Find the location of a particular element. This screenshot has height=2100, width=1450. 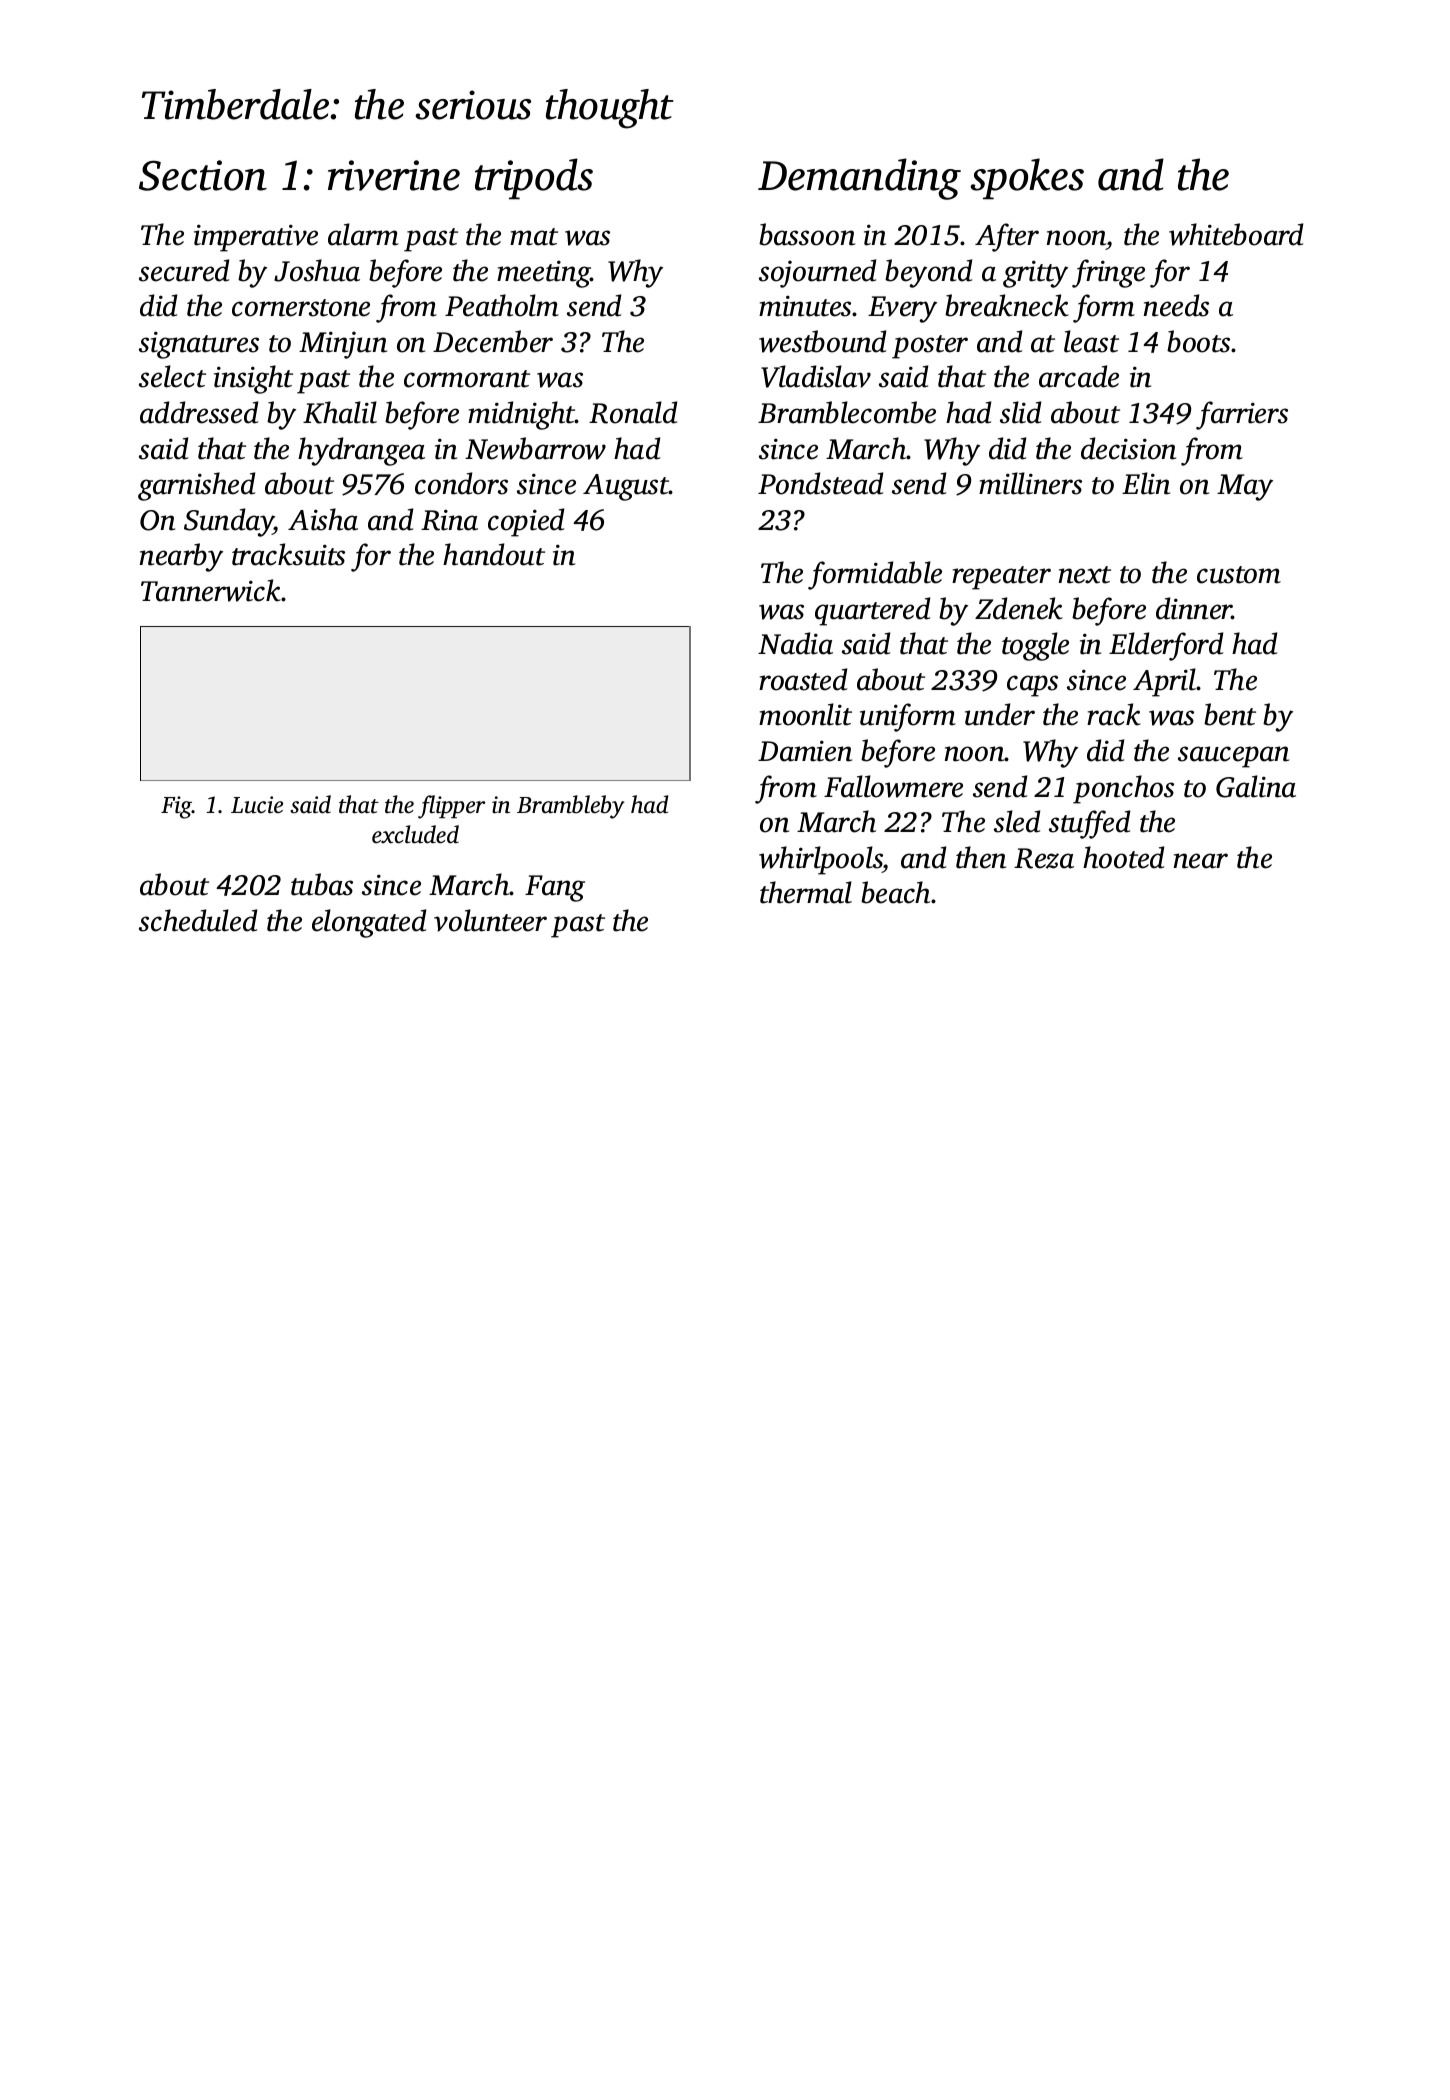

Lucie is located at coordinates (257, 805).
